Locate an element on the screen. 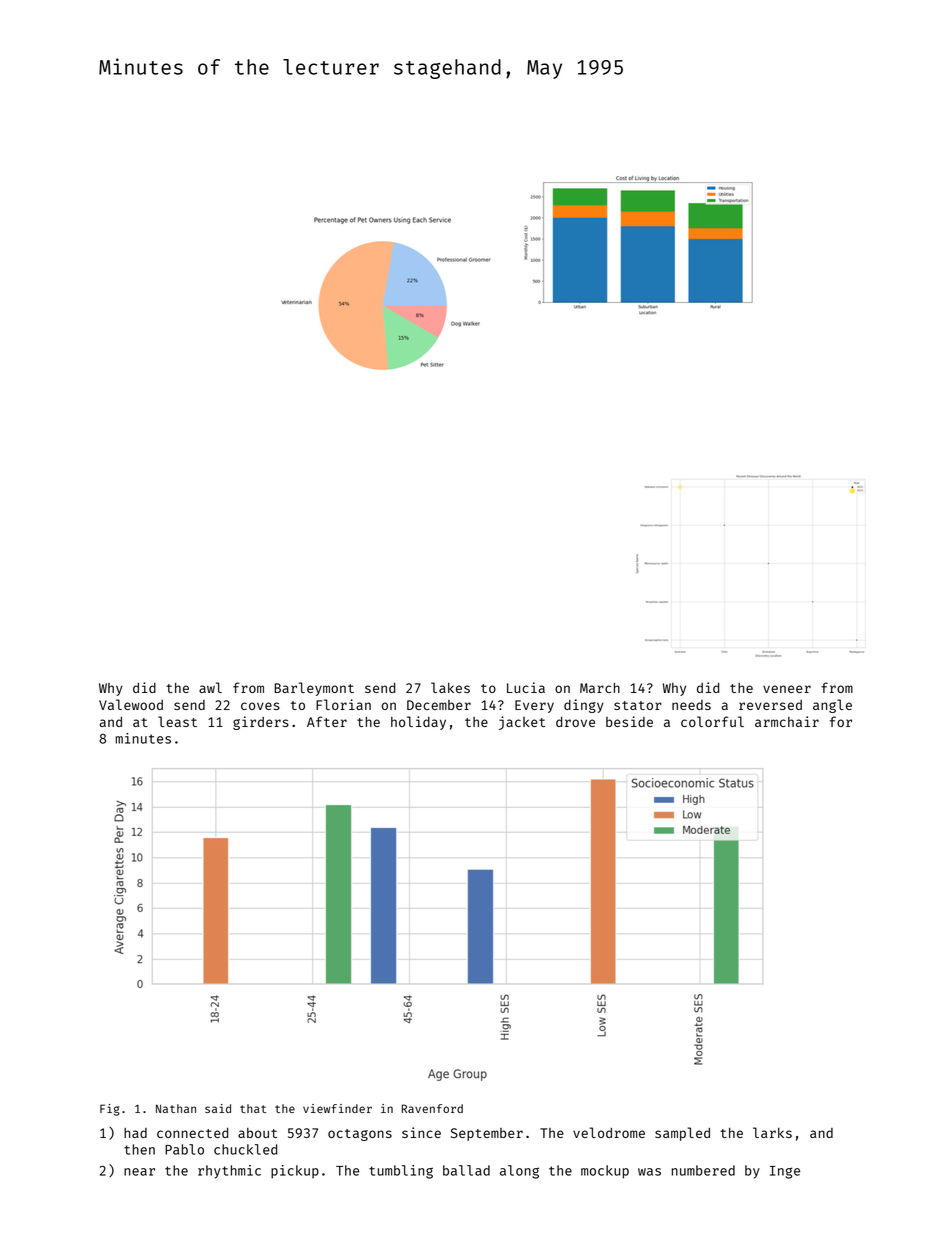 The height and width of the screenshot is (1233, 952). beside is located at coordinates (629, 721).
